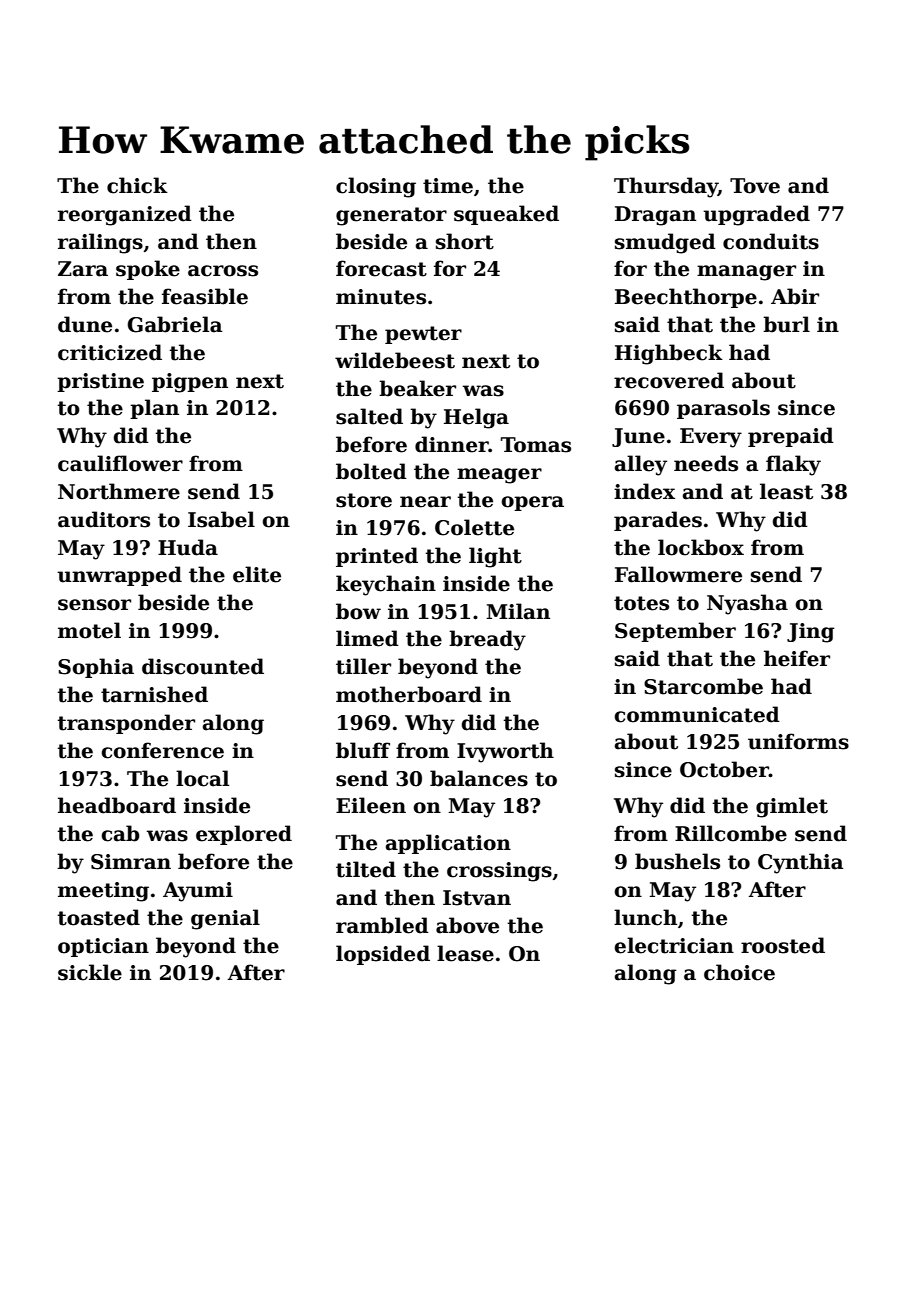 Image resolution: width=908 pixels, height=1316 pixels. Describe the element at coordinates (479, 778) in the document. I see `balances` at that location.
